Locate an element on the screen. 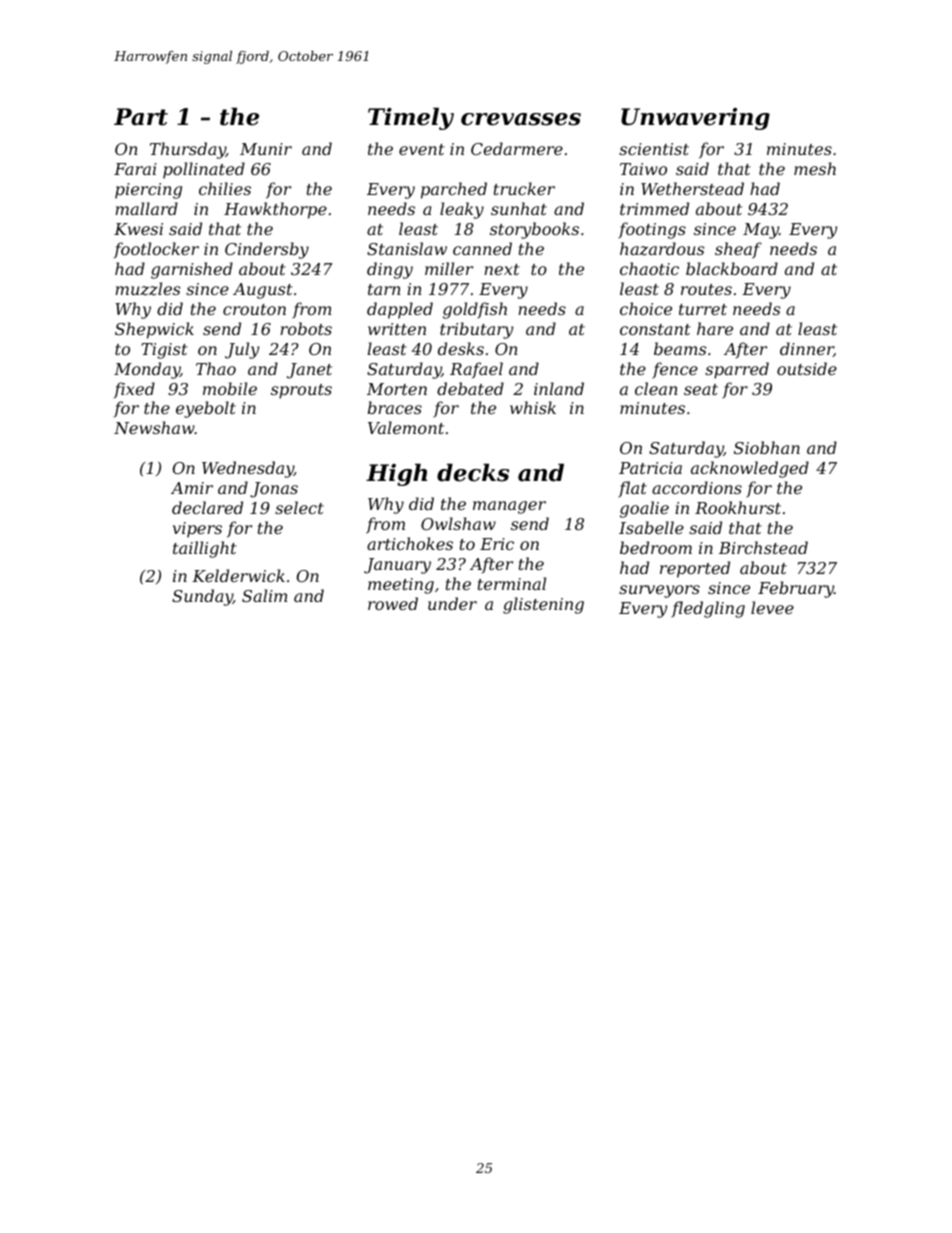 The image size is (952, 1233). acknowledged is located at coordinates (750, 469).
